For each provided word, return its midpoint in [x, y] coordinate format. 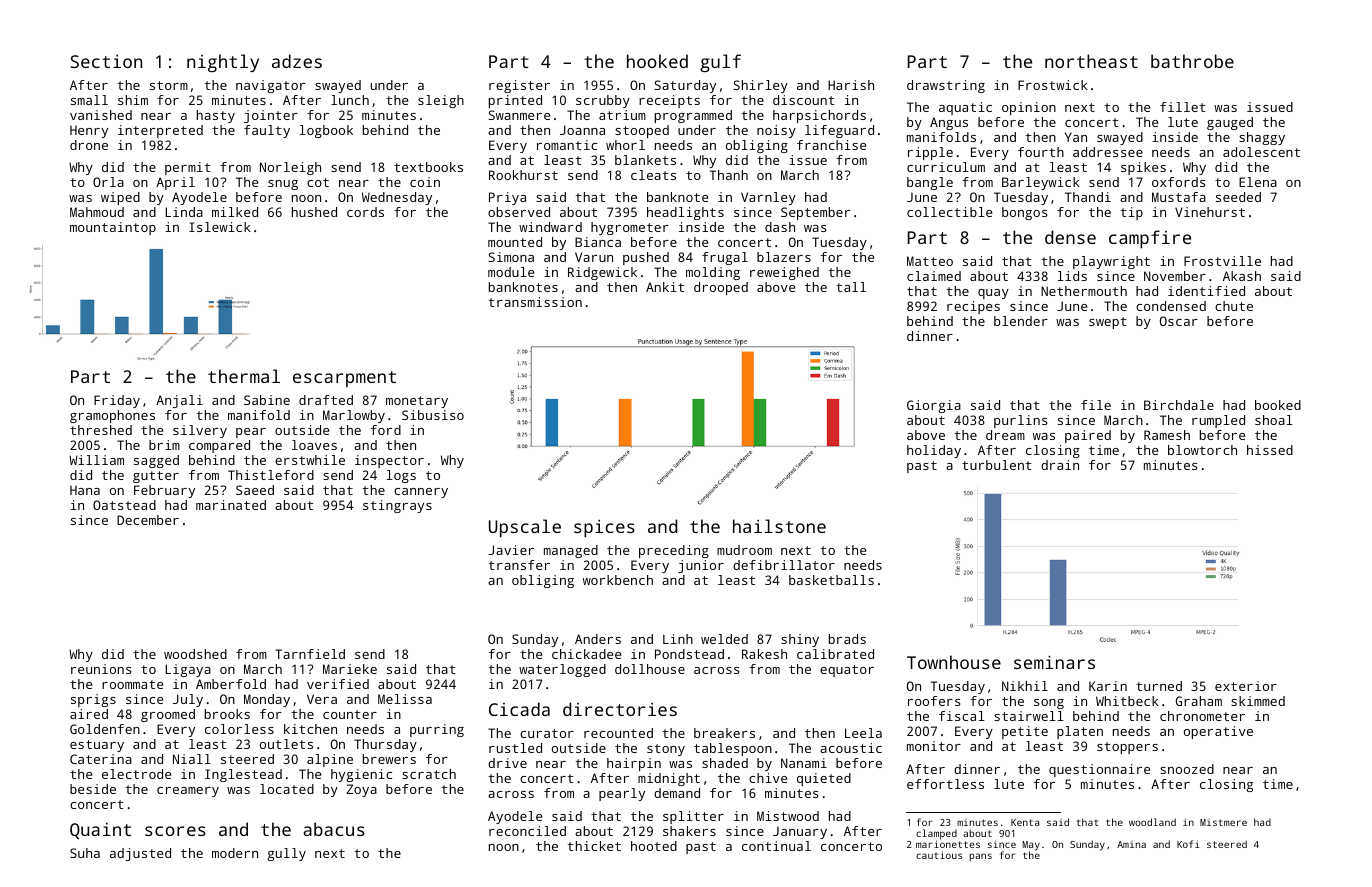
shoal [1274, 420]
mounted [515, 242]
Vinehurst [1210, 212]
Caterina [101, 759]
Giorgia [934, 406]
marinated [231, 505]
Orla [108, 182]
